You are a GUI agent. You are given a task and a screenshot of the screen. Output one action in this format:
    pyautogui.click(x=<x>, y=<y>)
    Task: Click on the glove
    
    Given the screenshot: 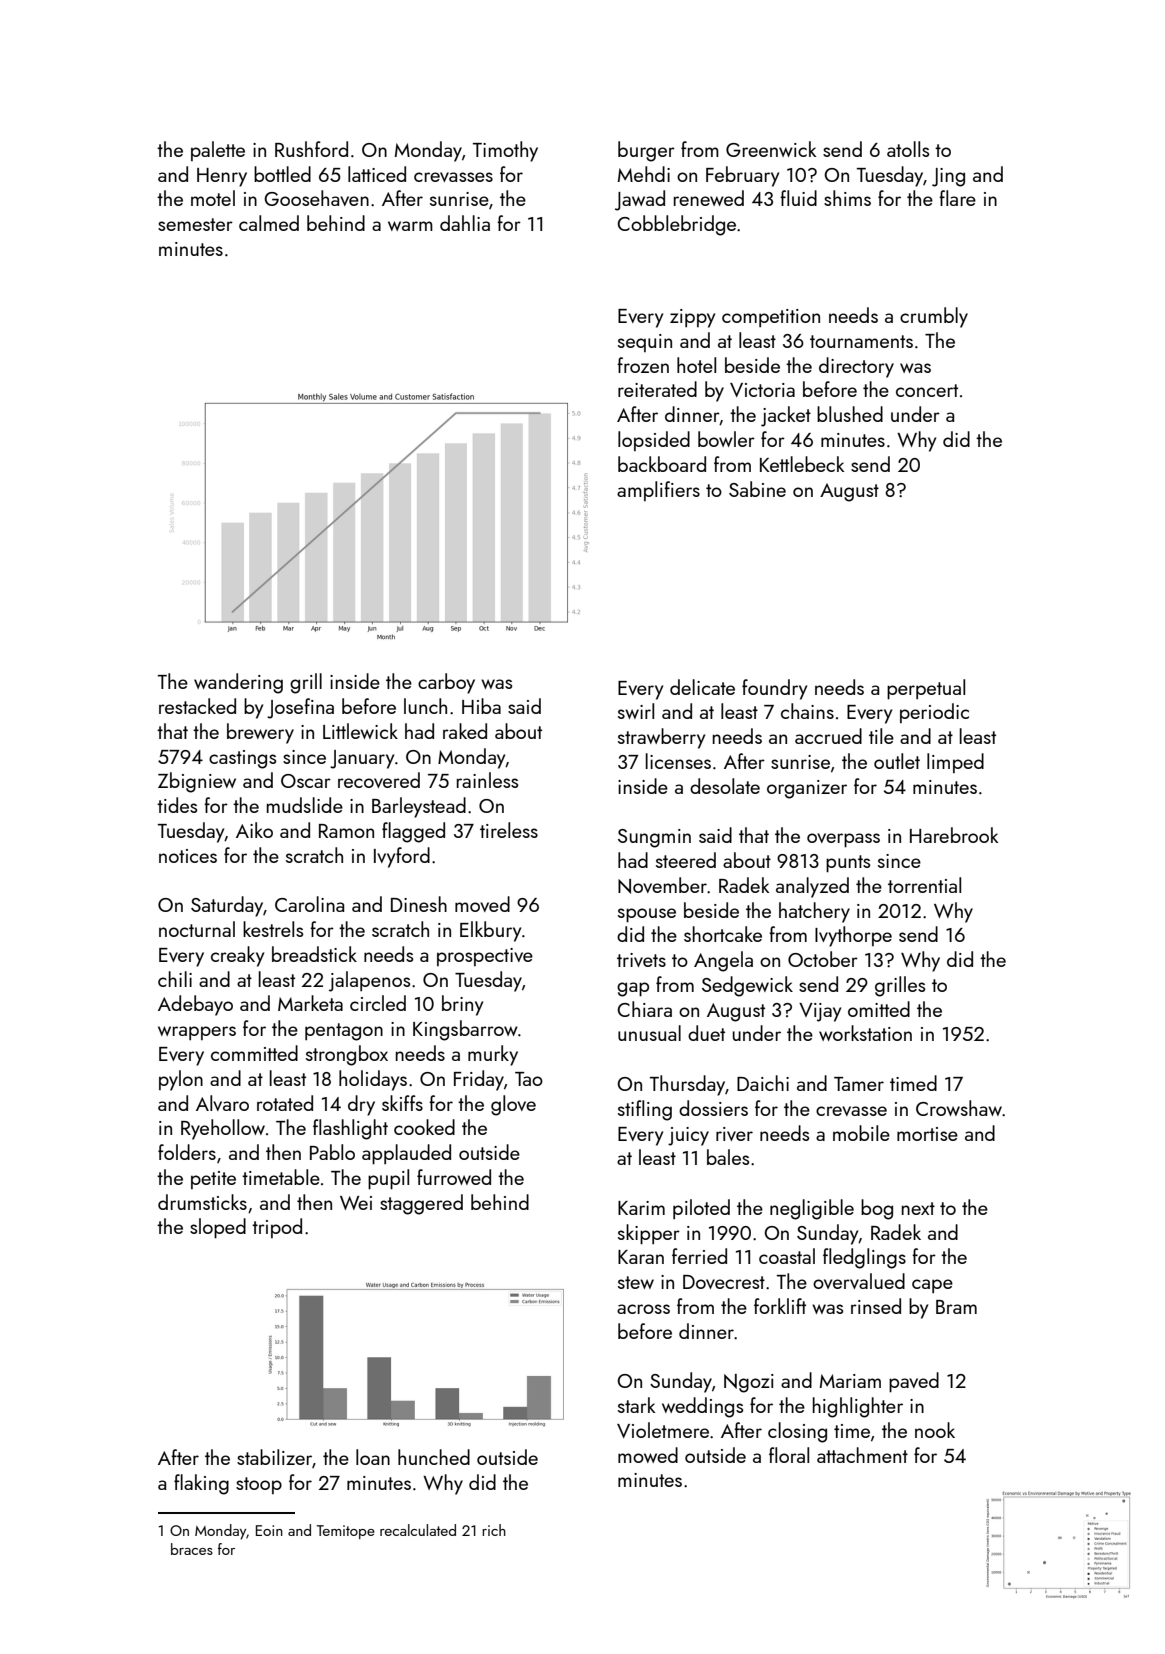 What is the action you would take?
    pyautogui.click(x=513, y=1105)
